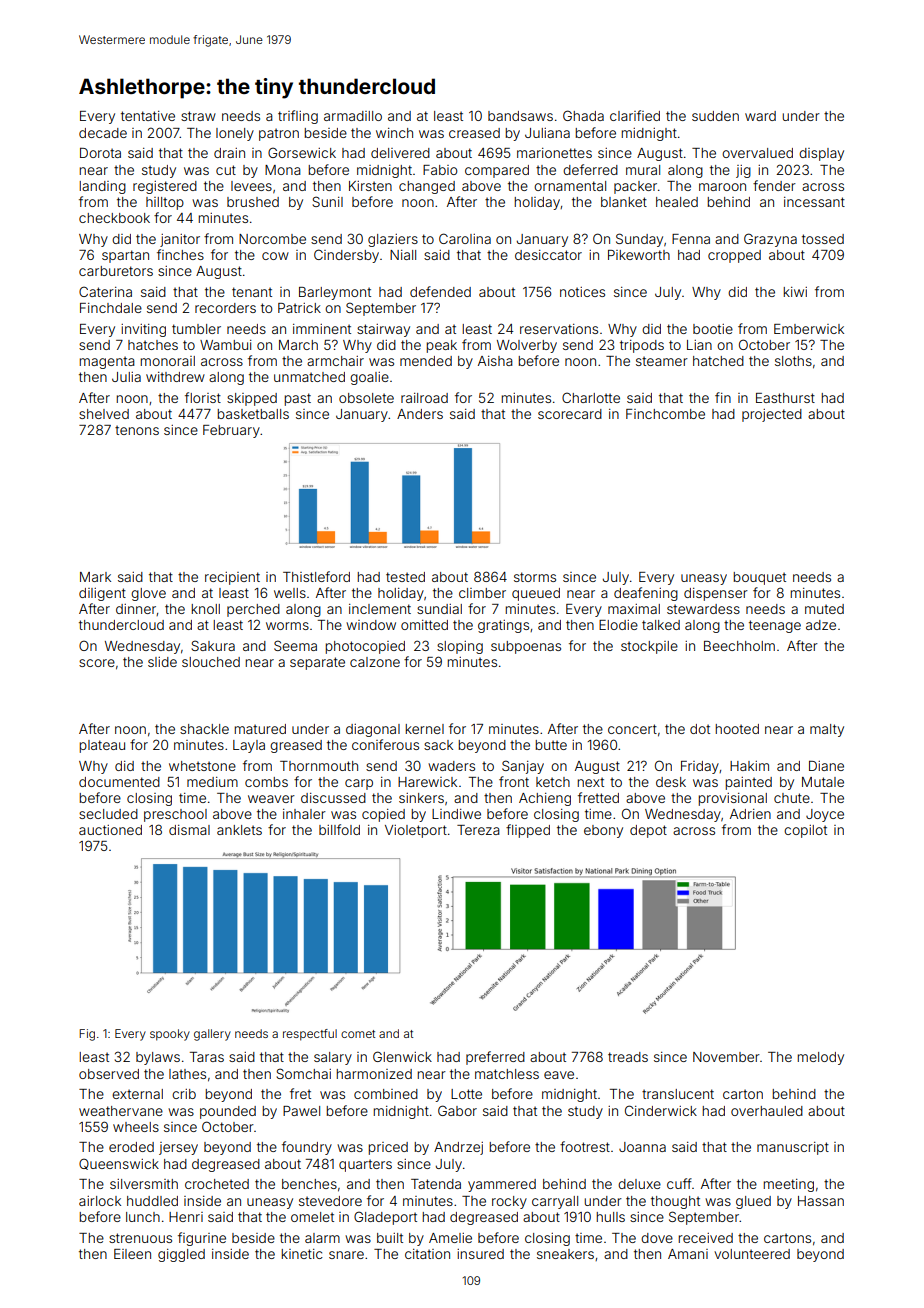 The image size is (924, 1308). Describe the element at coordinates (420, 414) in the image. I see `Anders` at that location.
